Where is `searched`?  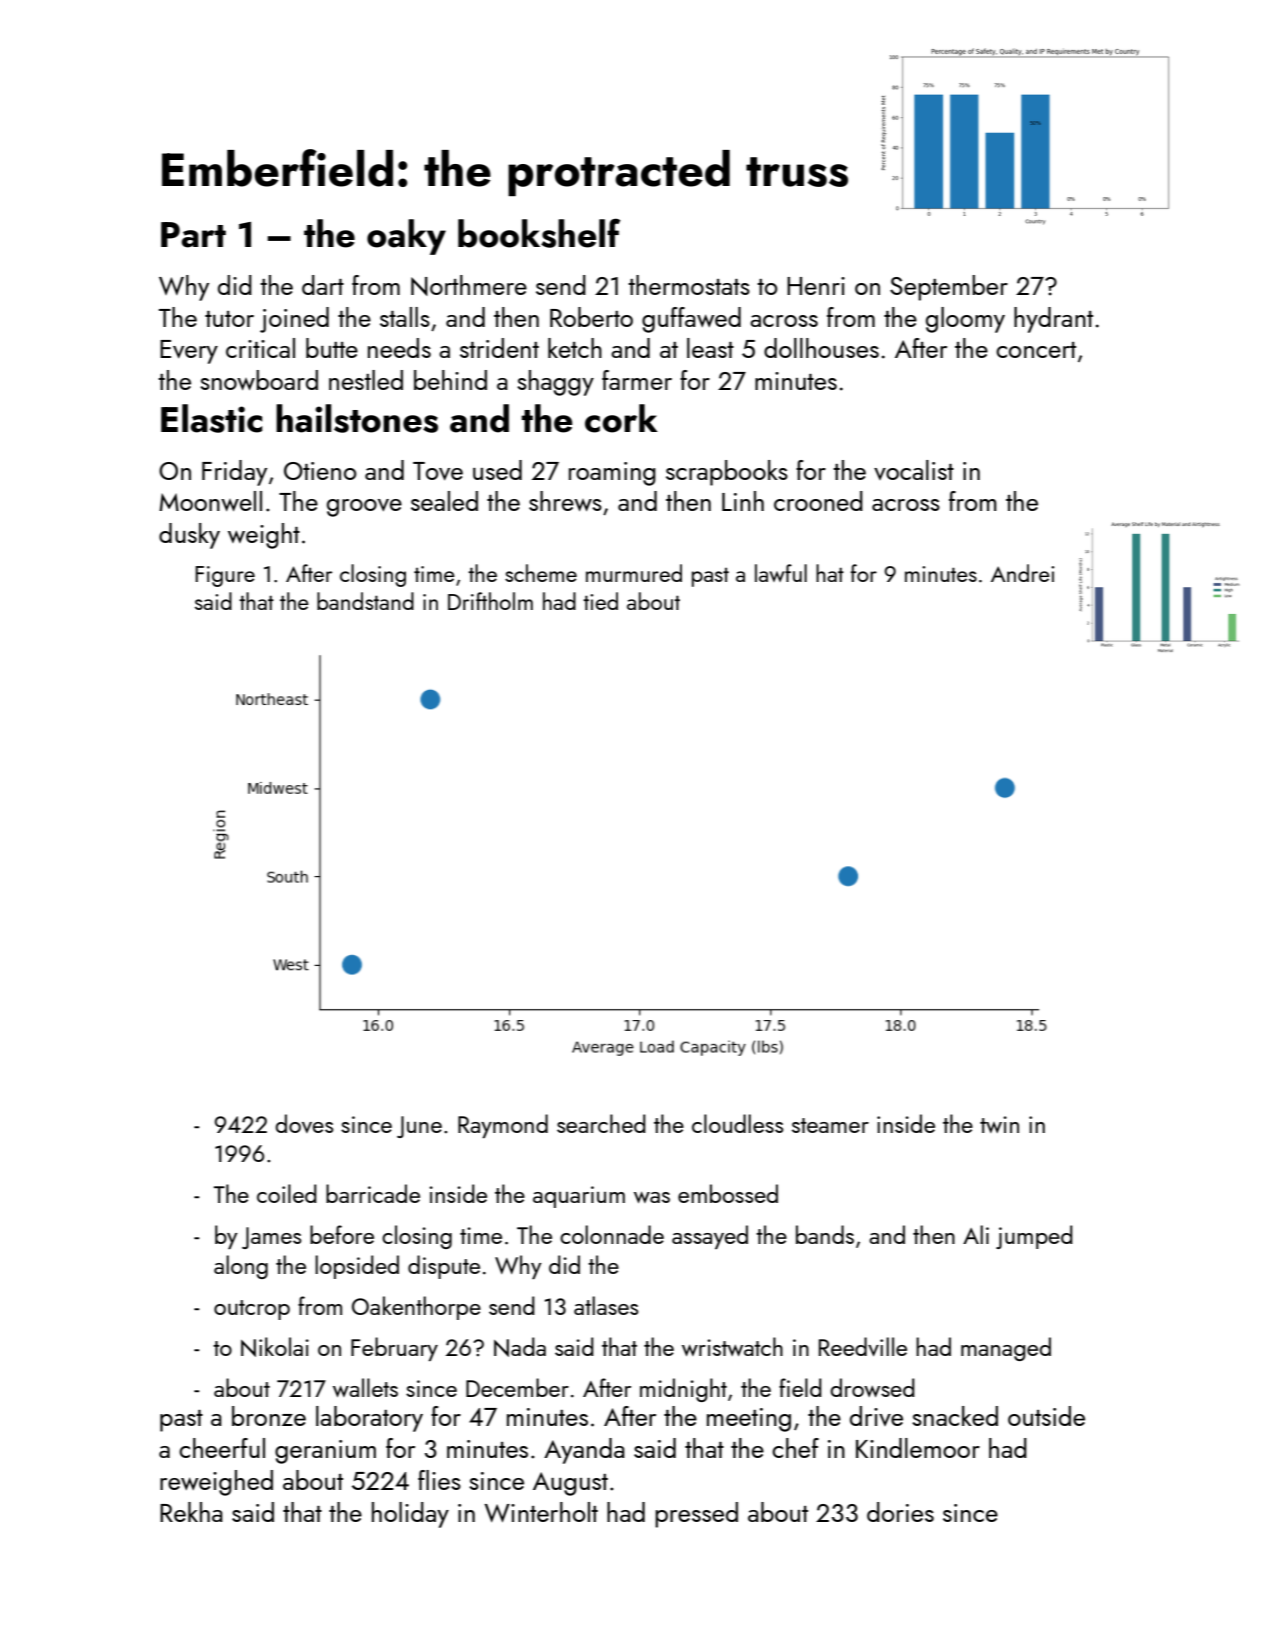 searched is located at coordinates (601, 1123).
